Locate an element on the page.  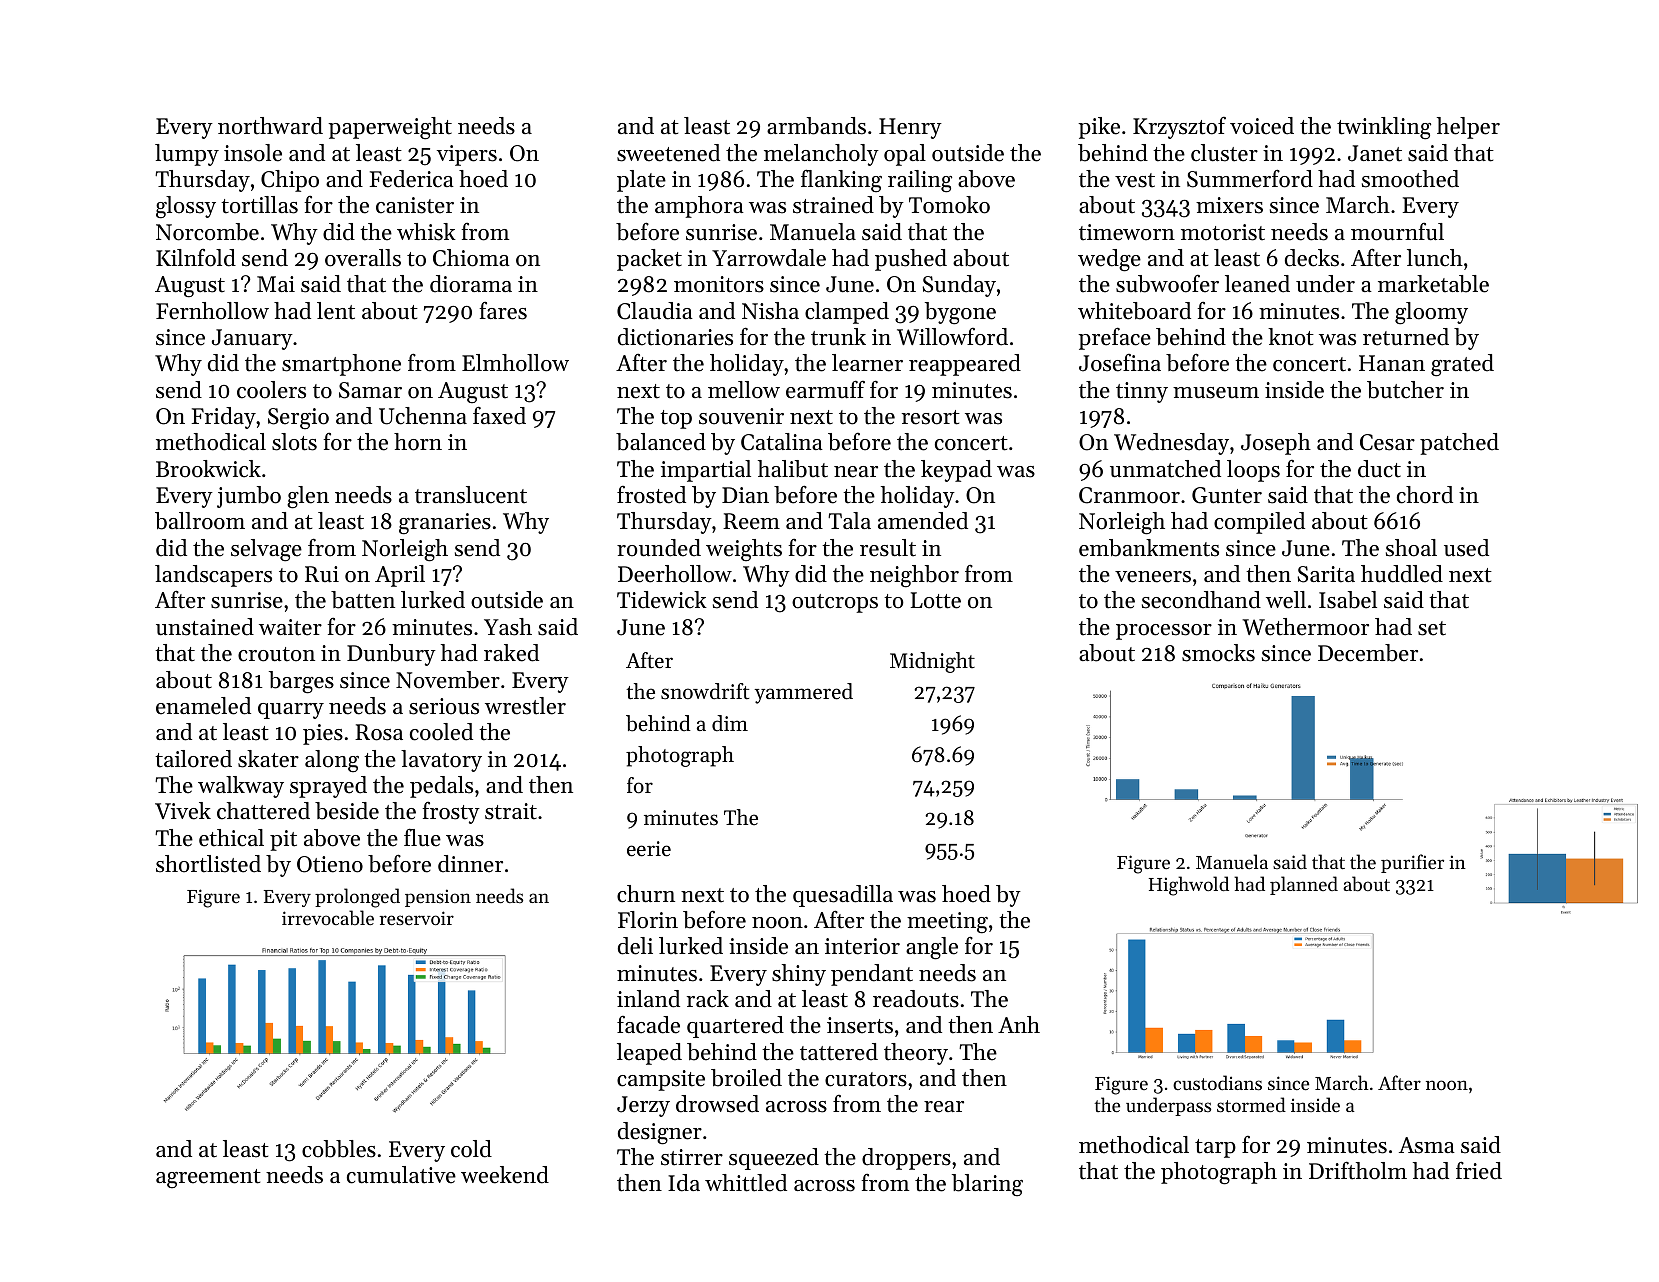
pushed is located at coordinates (911, 260).
